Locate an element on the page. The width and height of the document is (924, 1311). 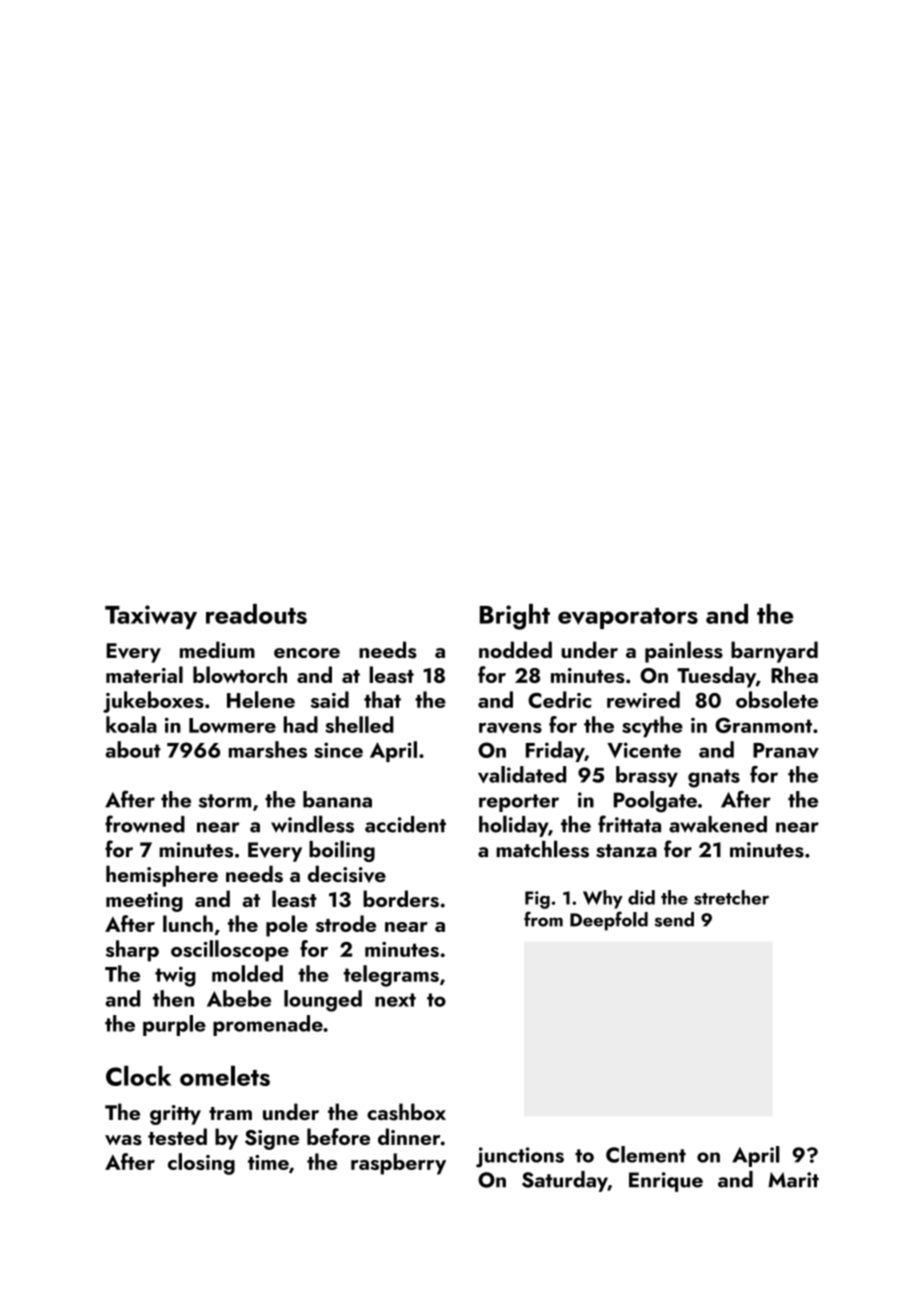
closing is located at coordinates (201, 1164).
